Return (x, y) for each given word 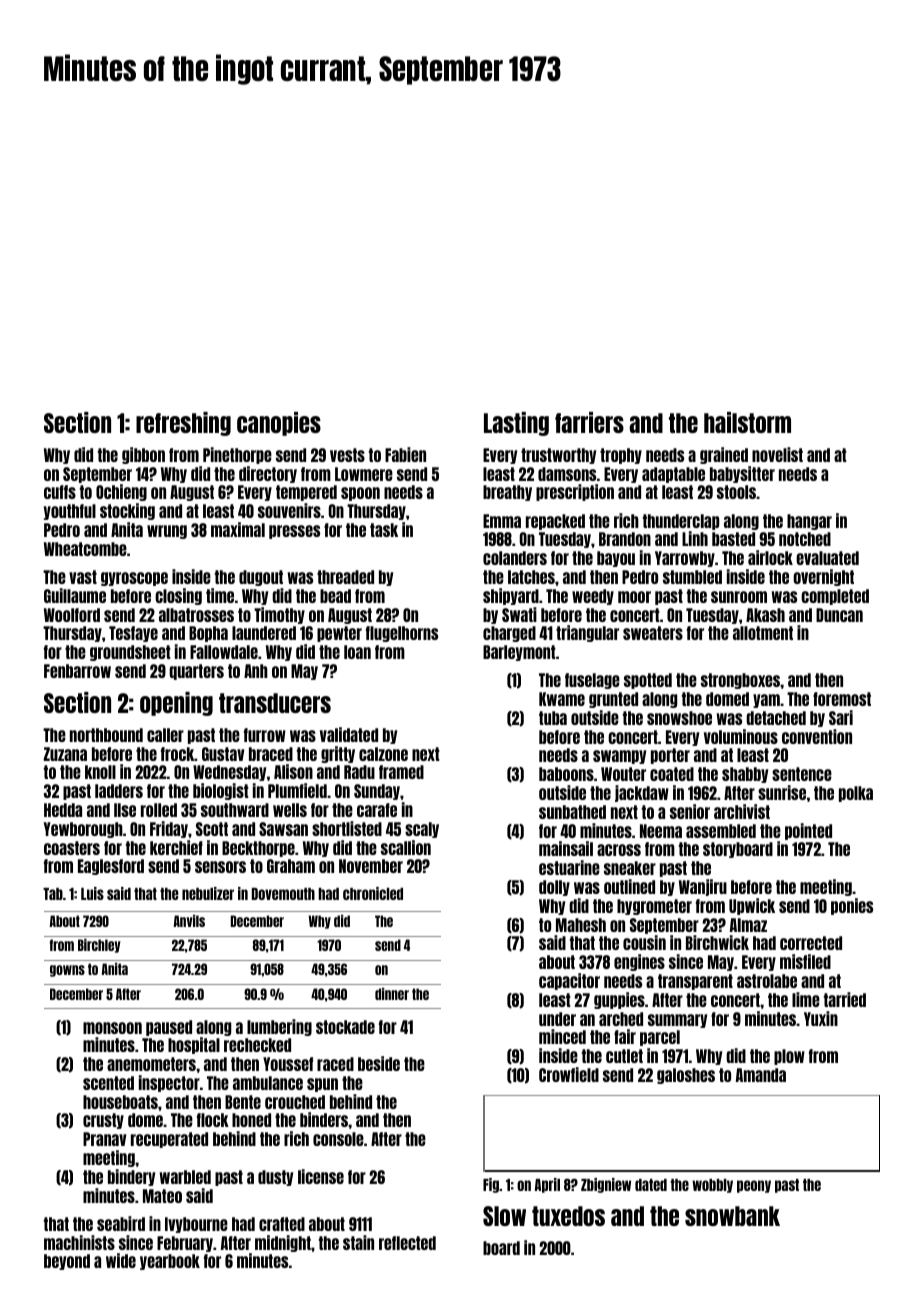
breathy (507, 493)
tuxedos (568, 1216)
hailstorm (747, 422)
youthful (70, 512)
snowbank (732, 1216)
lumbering (279, 1027)
